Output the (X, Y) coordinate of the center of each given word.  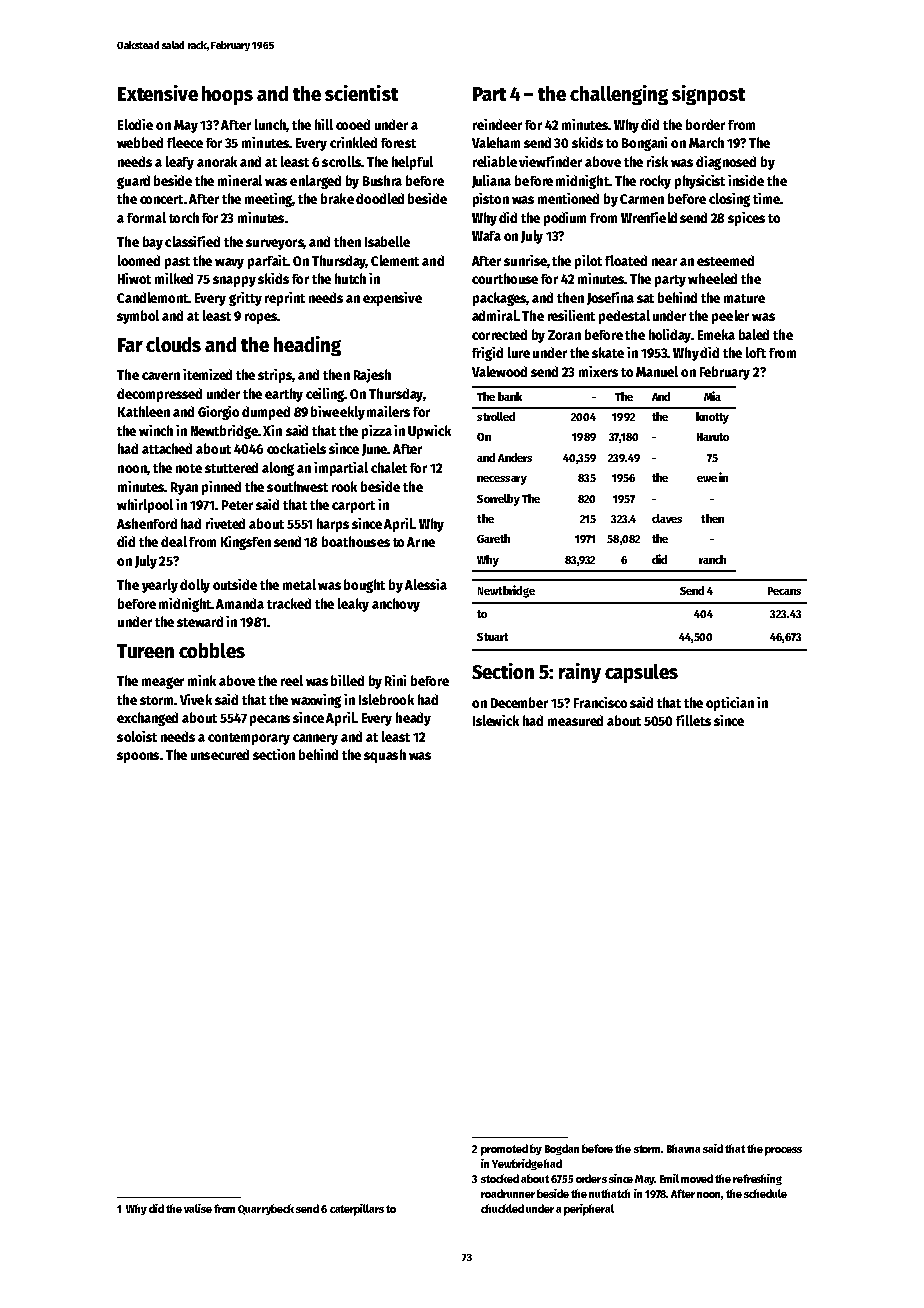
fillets (693, 720)
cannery (315, 739)
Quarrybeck (266, 1209)
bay (153, 243)
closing (729, 200)
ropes (261, 318)
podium (565, 219)
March (706, 142)
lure (519, 352)
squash (385, 756)
